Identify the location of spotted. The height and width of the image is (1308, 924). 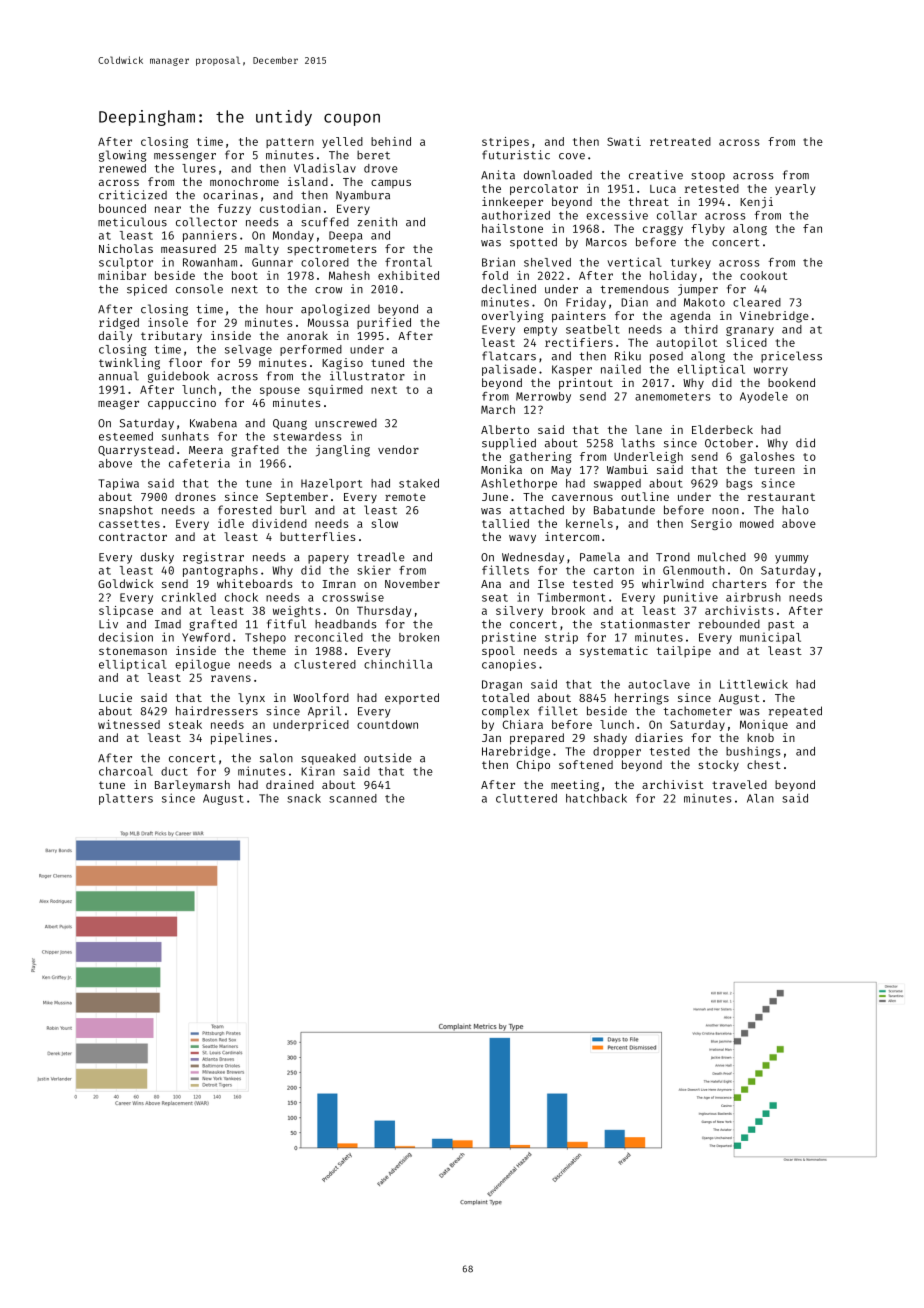
(533, 243).
